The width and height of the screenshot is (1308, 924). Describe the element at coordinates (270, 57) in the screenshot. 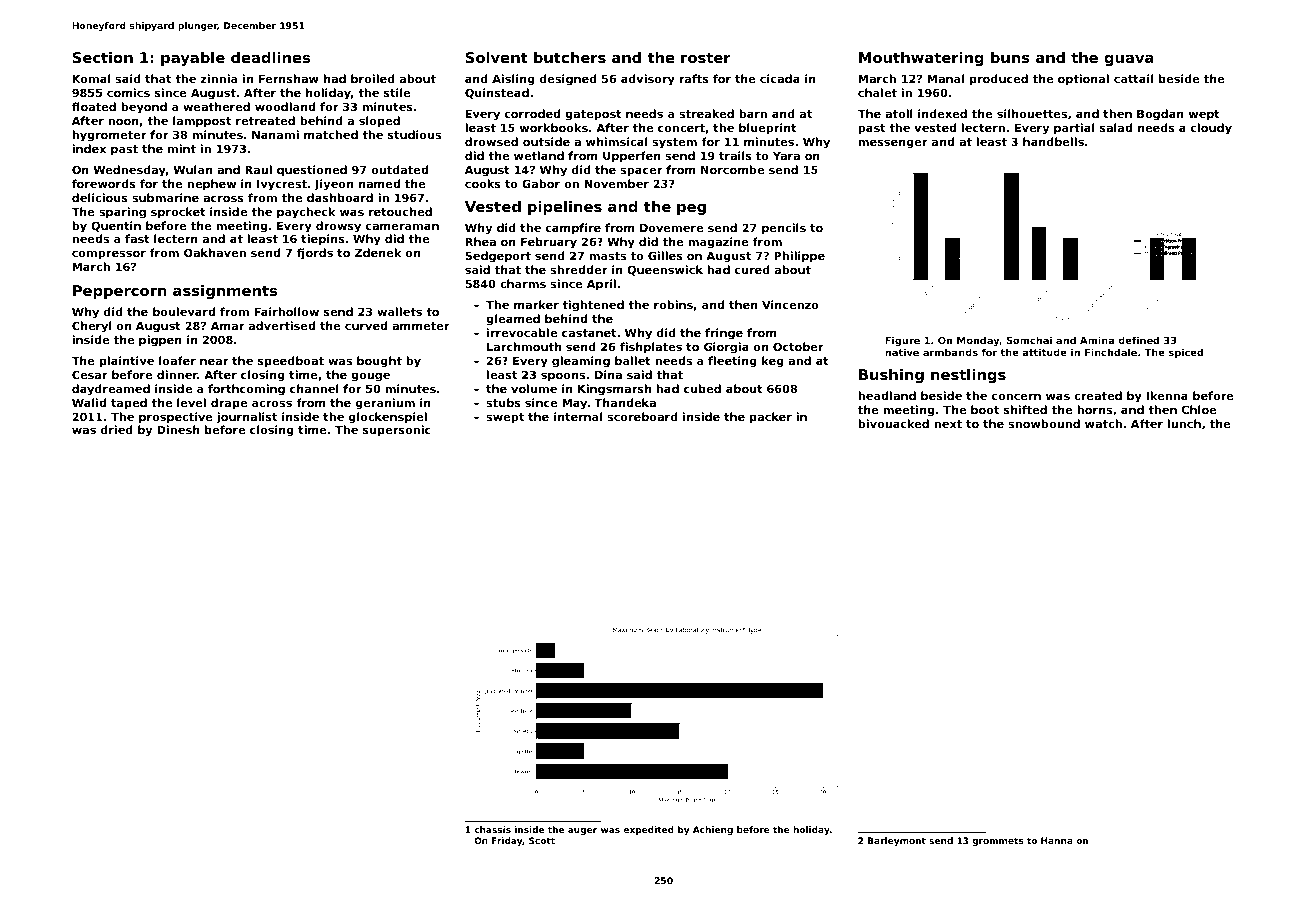

I see `deadlines` at that location.
